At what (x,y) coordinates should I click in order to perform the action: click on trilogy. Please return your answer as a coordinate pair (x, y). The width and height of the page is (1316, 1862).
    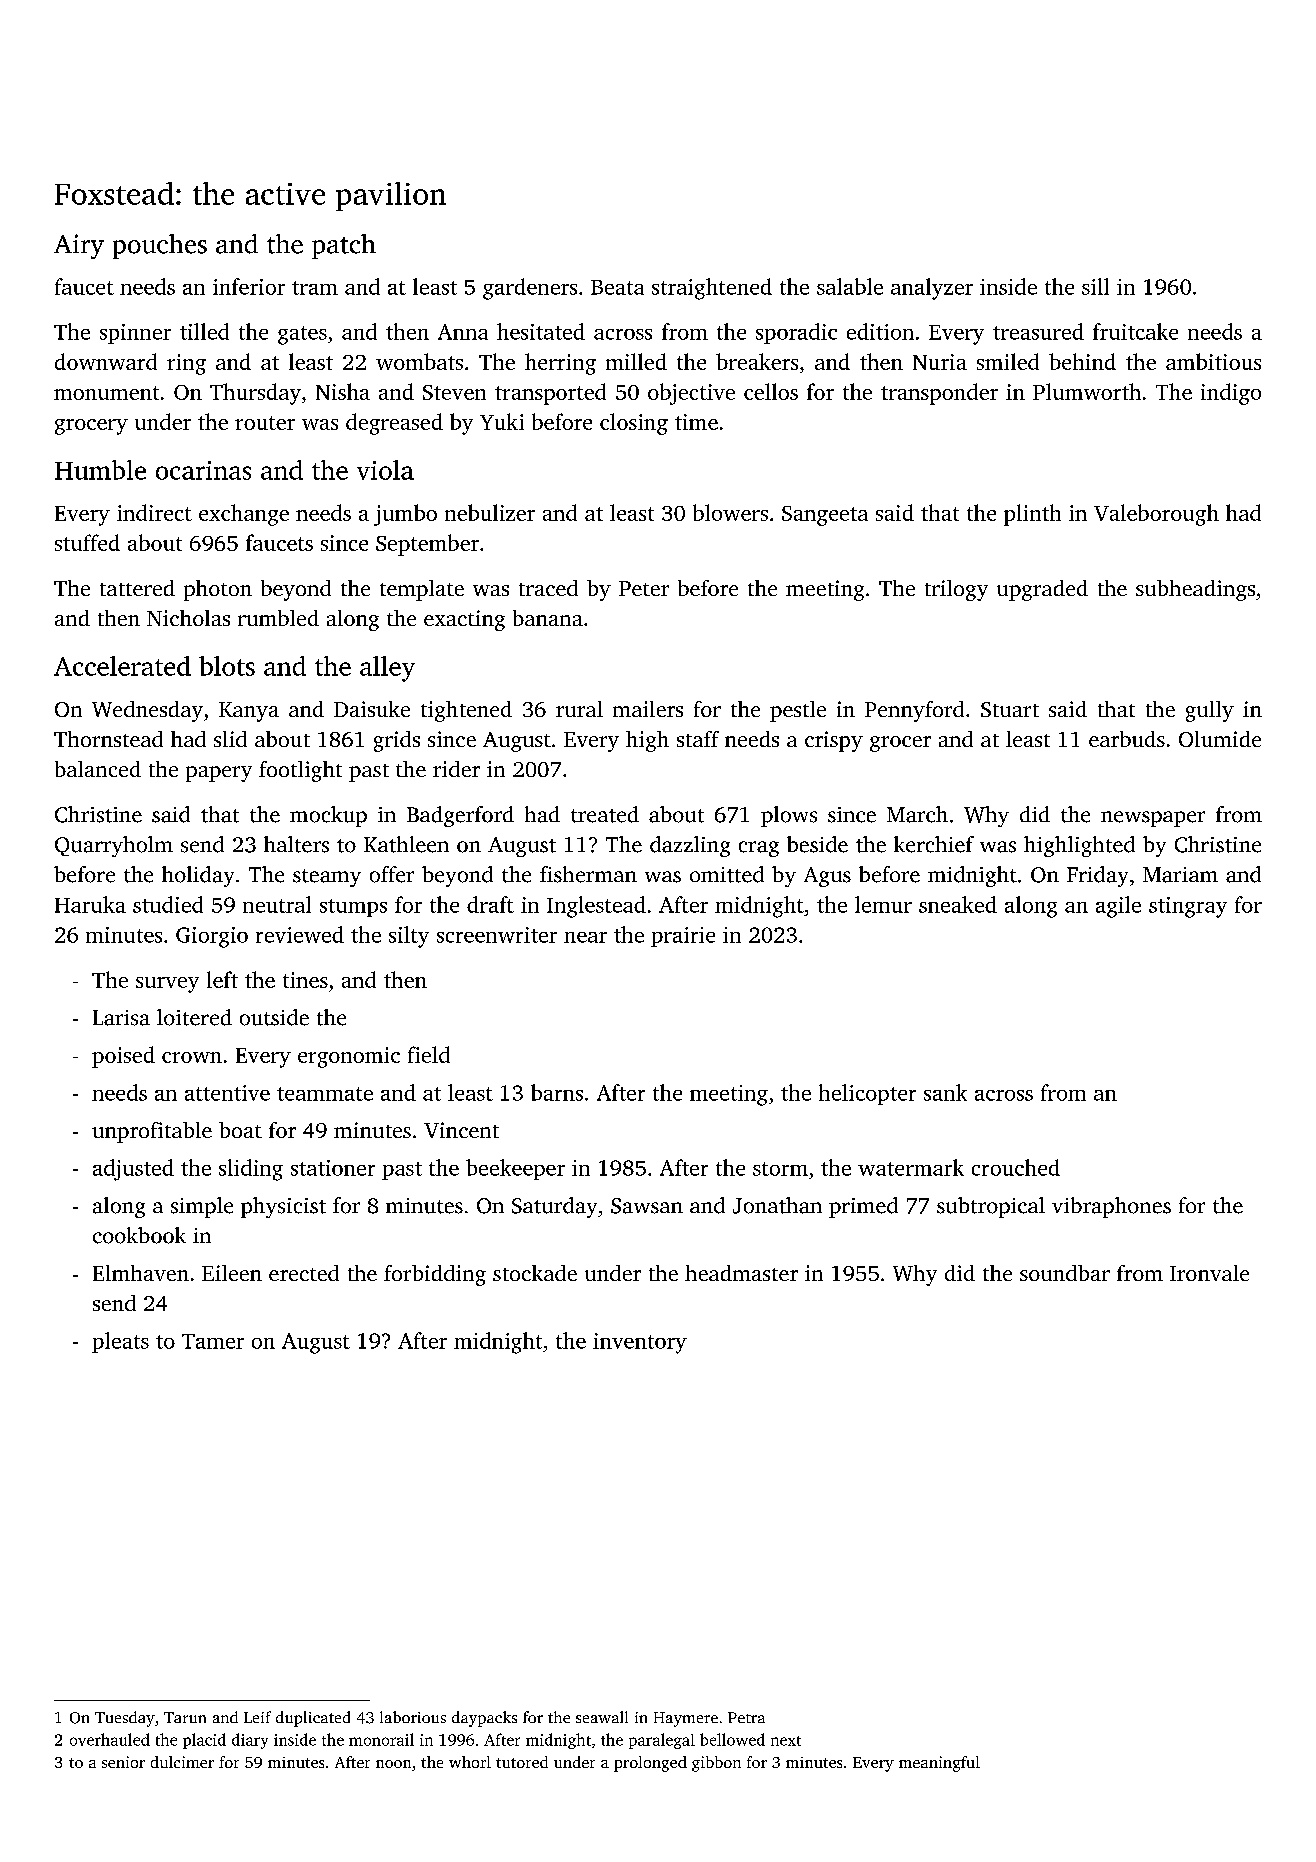
    Looking at the image, I should click on (956, 590).
